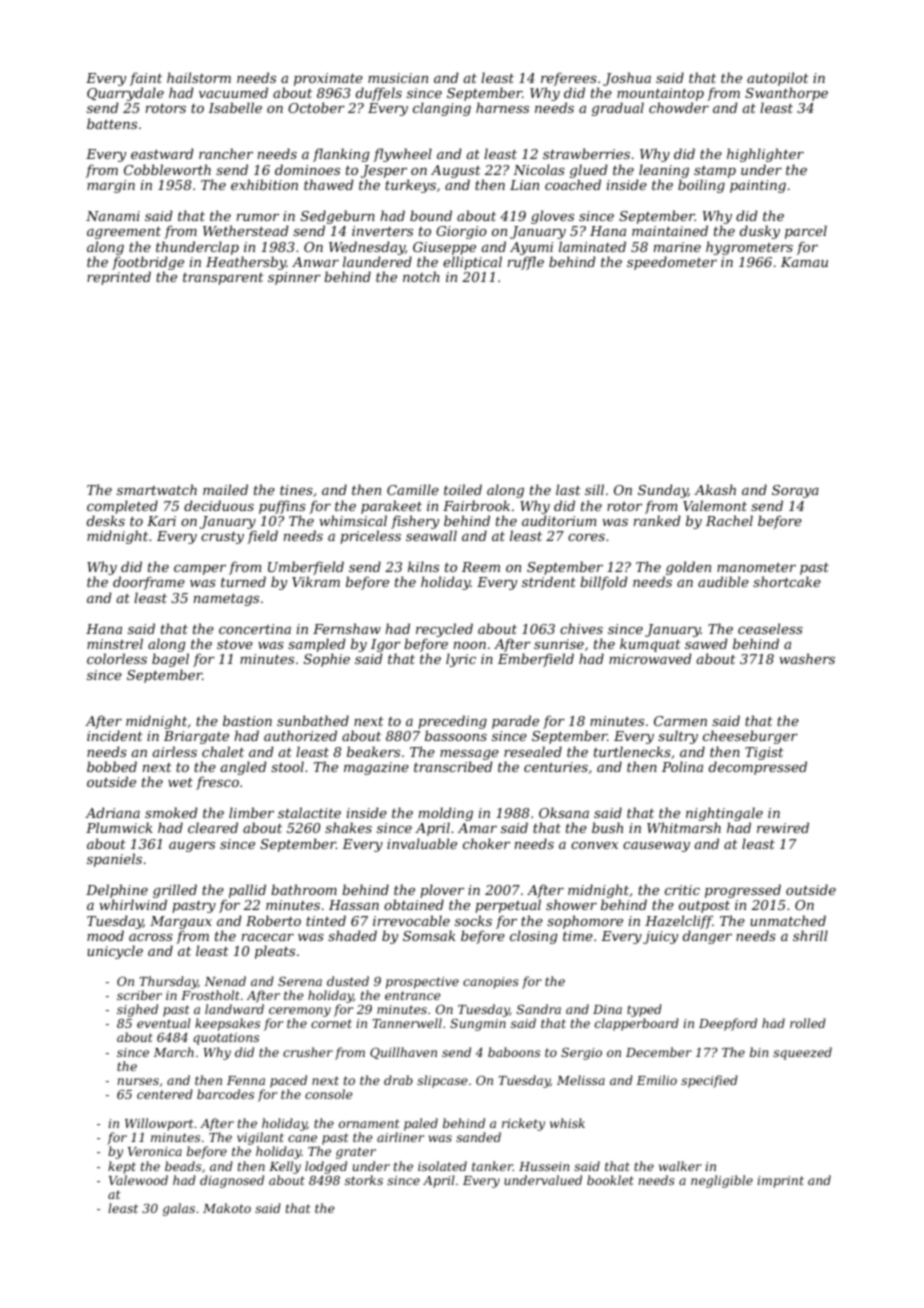  What do you see at coordinates (672, 263) in the page?
I see `speedometer` at bounding box center [672, 263].
